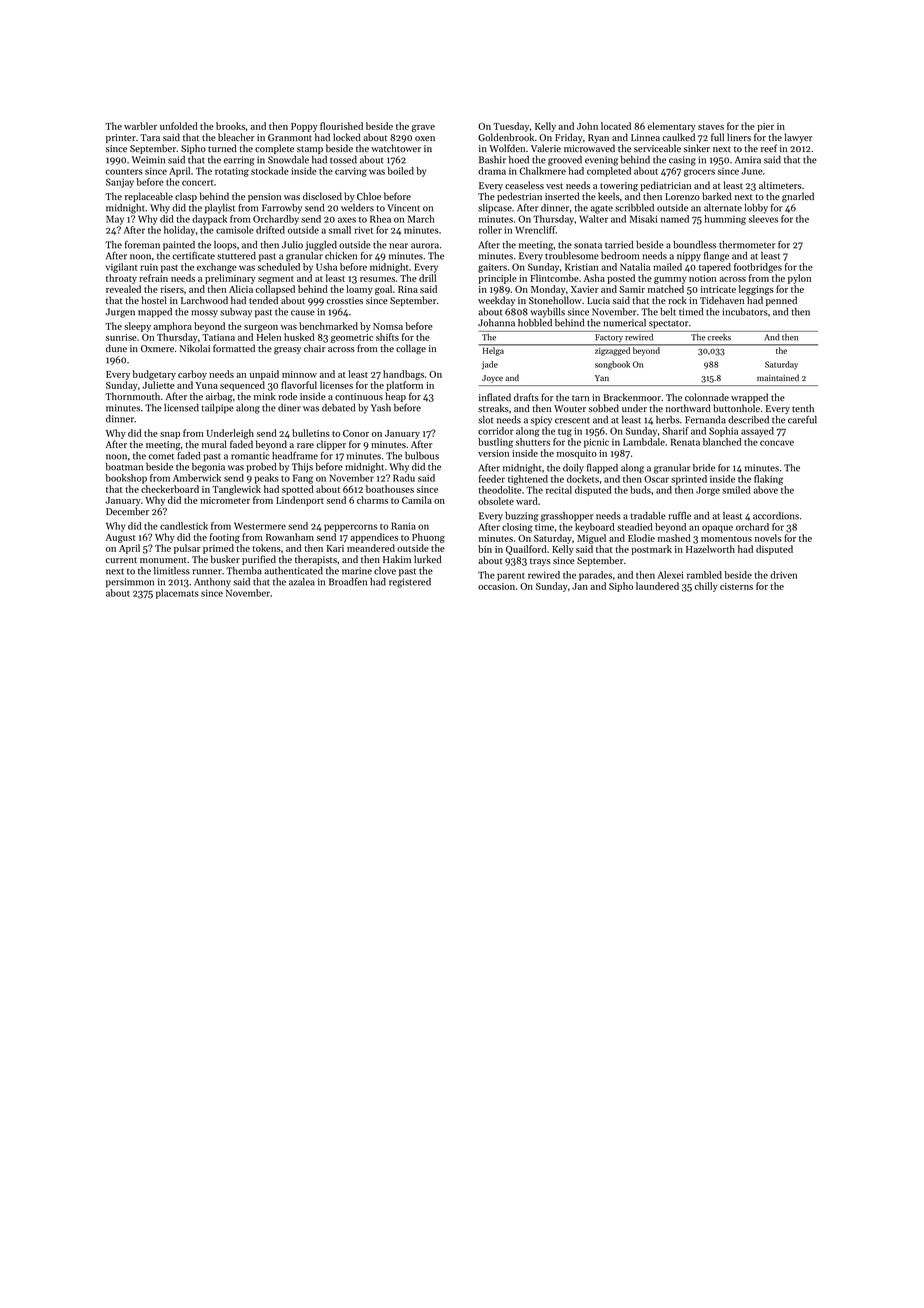 This page has height=1308, width=924. What do you see at coordinates (736, 586) in the page?
I see `cisterns` at bounding box center [736, 586].
